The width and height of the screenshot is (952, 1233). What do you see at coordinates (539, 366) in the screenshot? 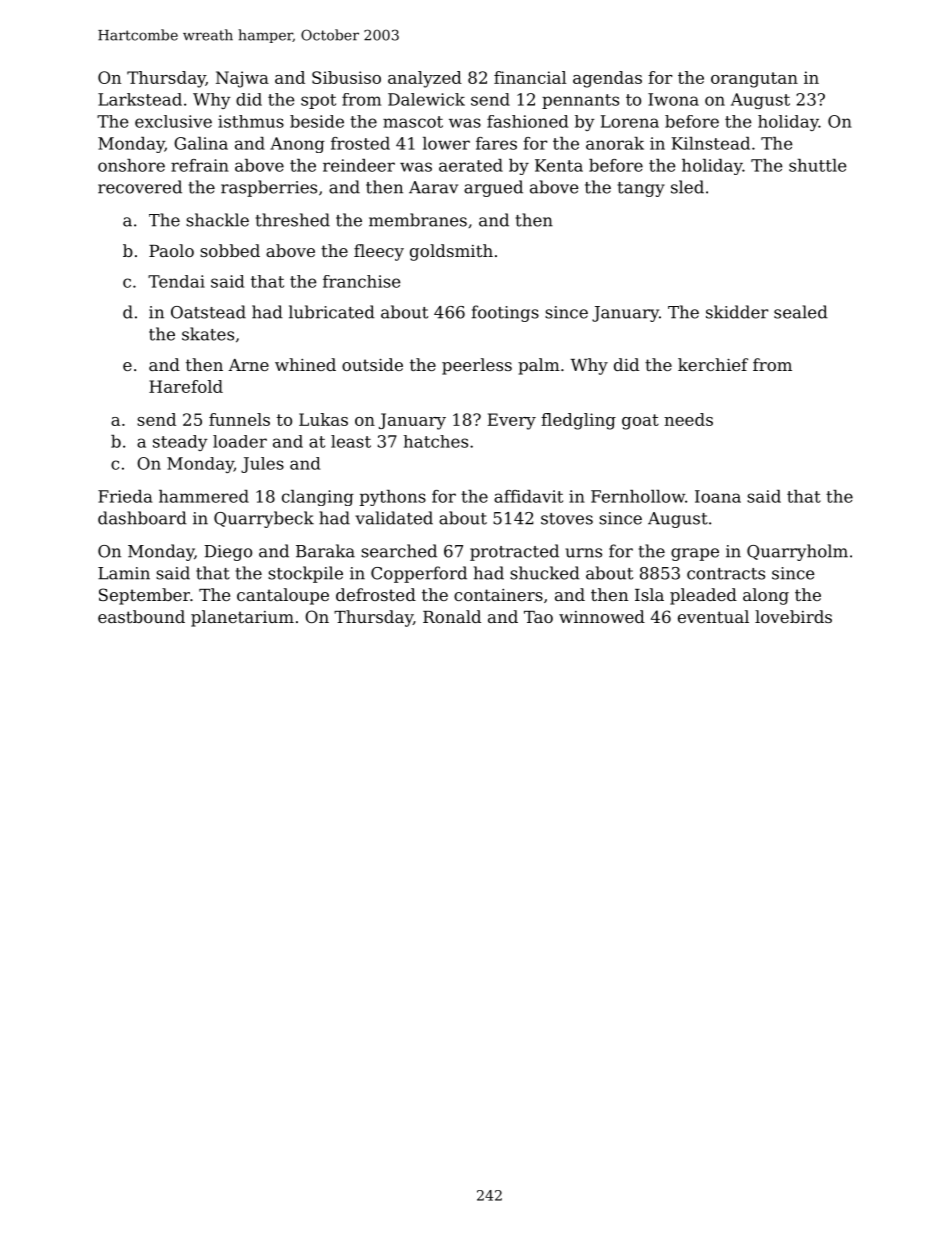
I see `palm` at bounding box center [539, 366].
